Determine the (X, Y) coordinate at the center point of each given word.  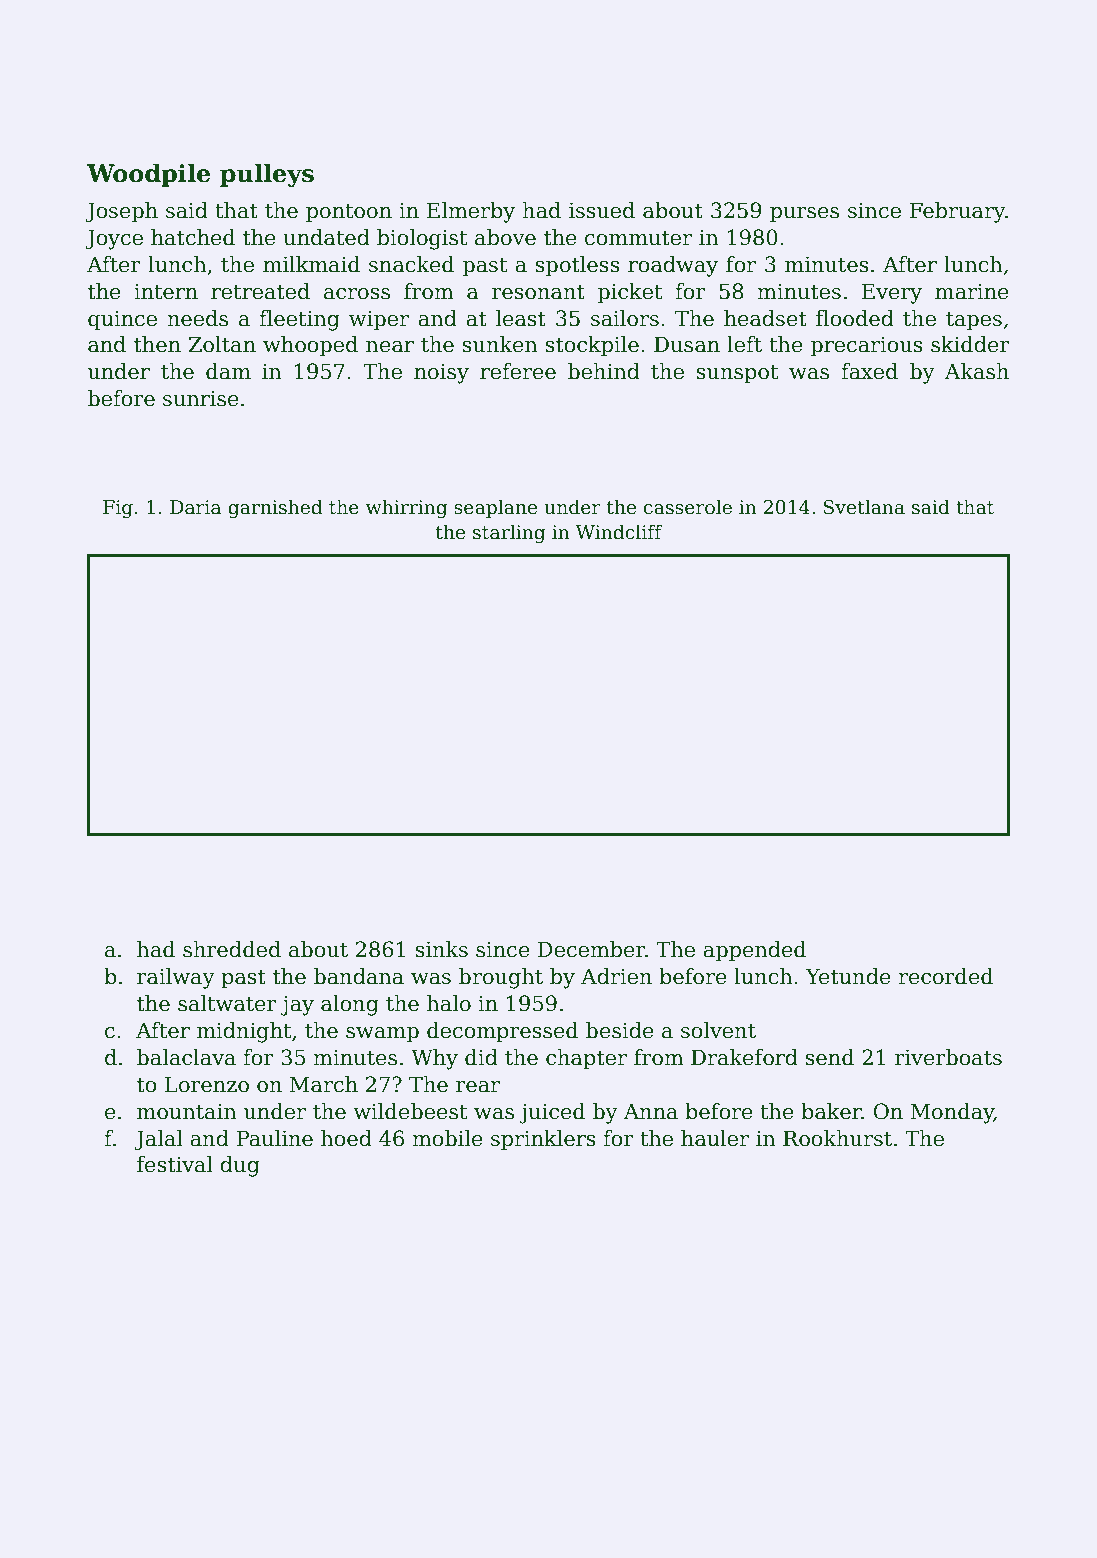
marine (972, 292)
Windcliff (619, 532)
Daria (195, 507)
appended (754, 951)
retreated (260, 291)
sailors (625, 318)
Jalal (158, 1140)
